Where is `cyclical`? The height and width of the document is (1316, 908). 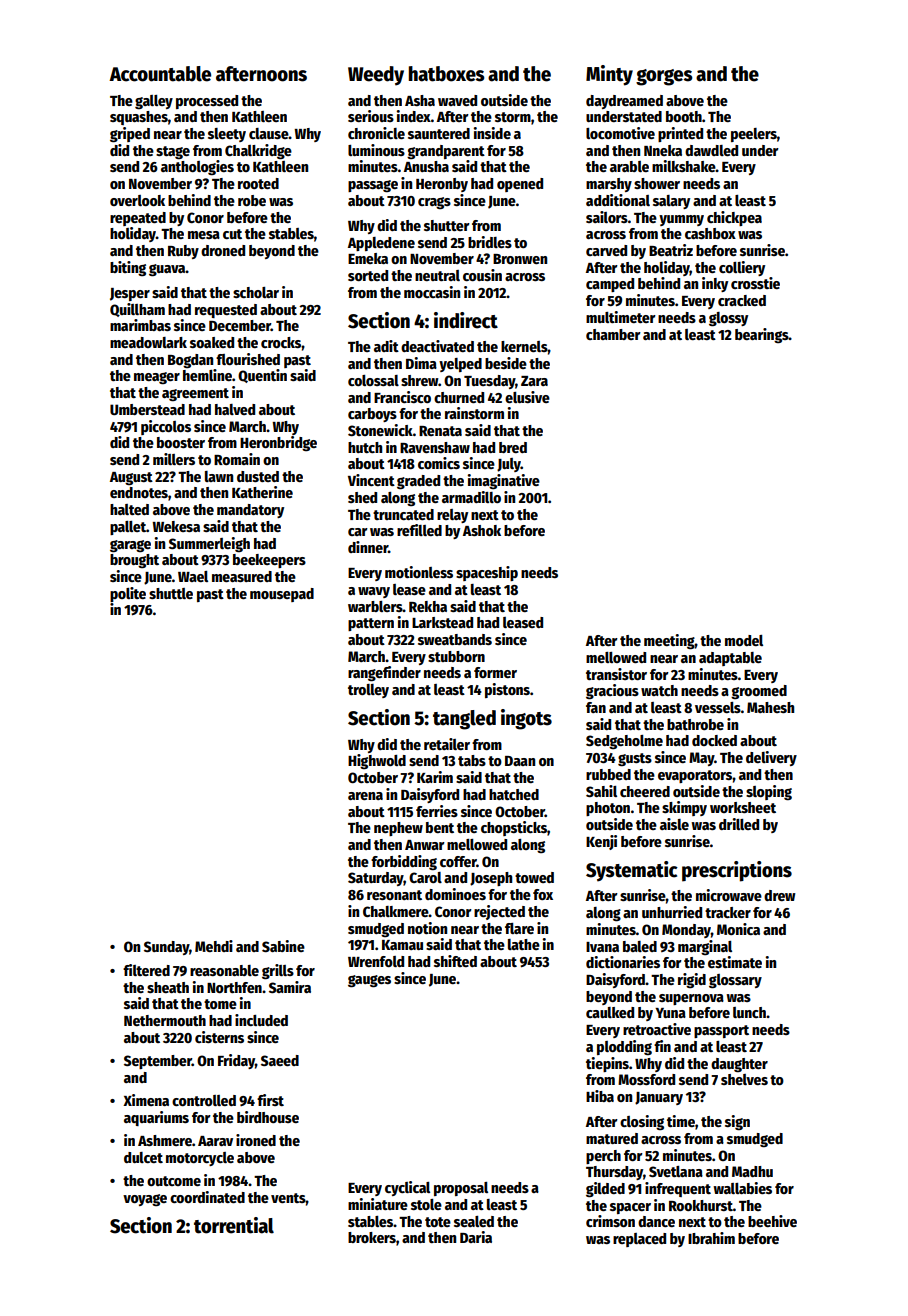 cyclical is located at coordinates (407, 1188).
